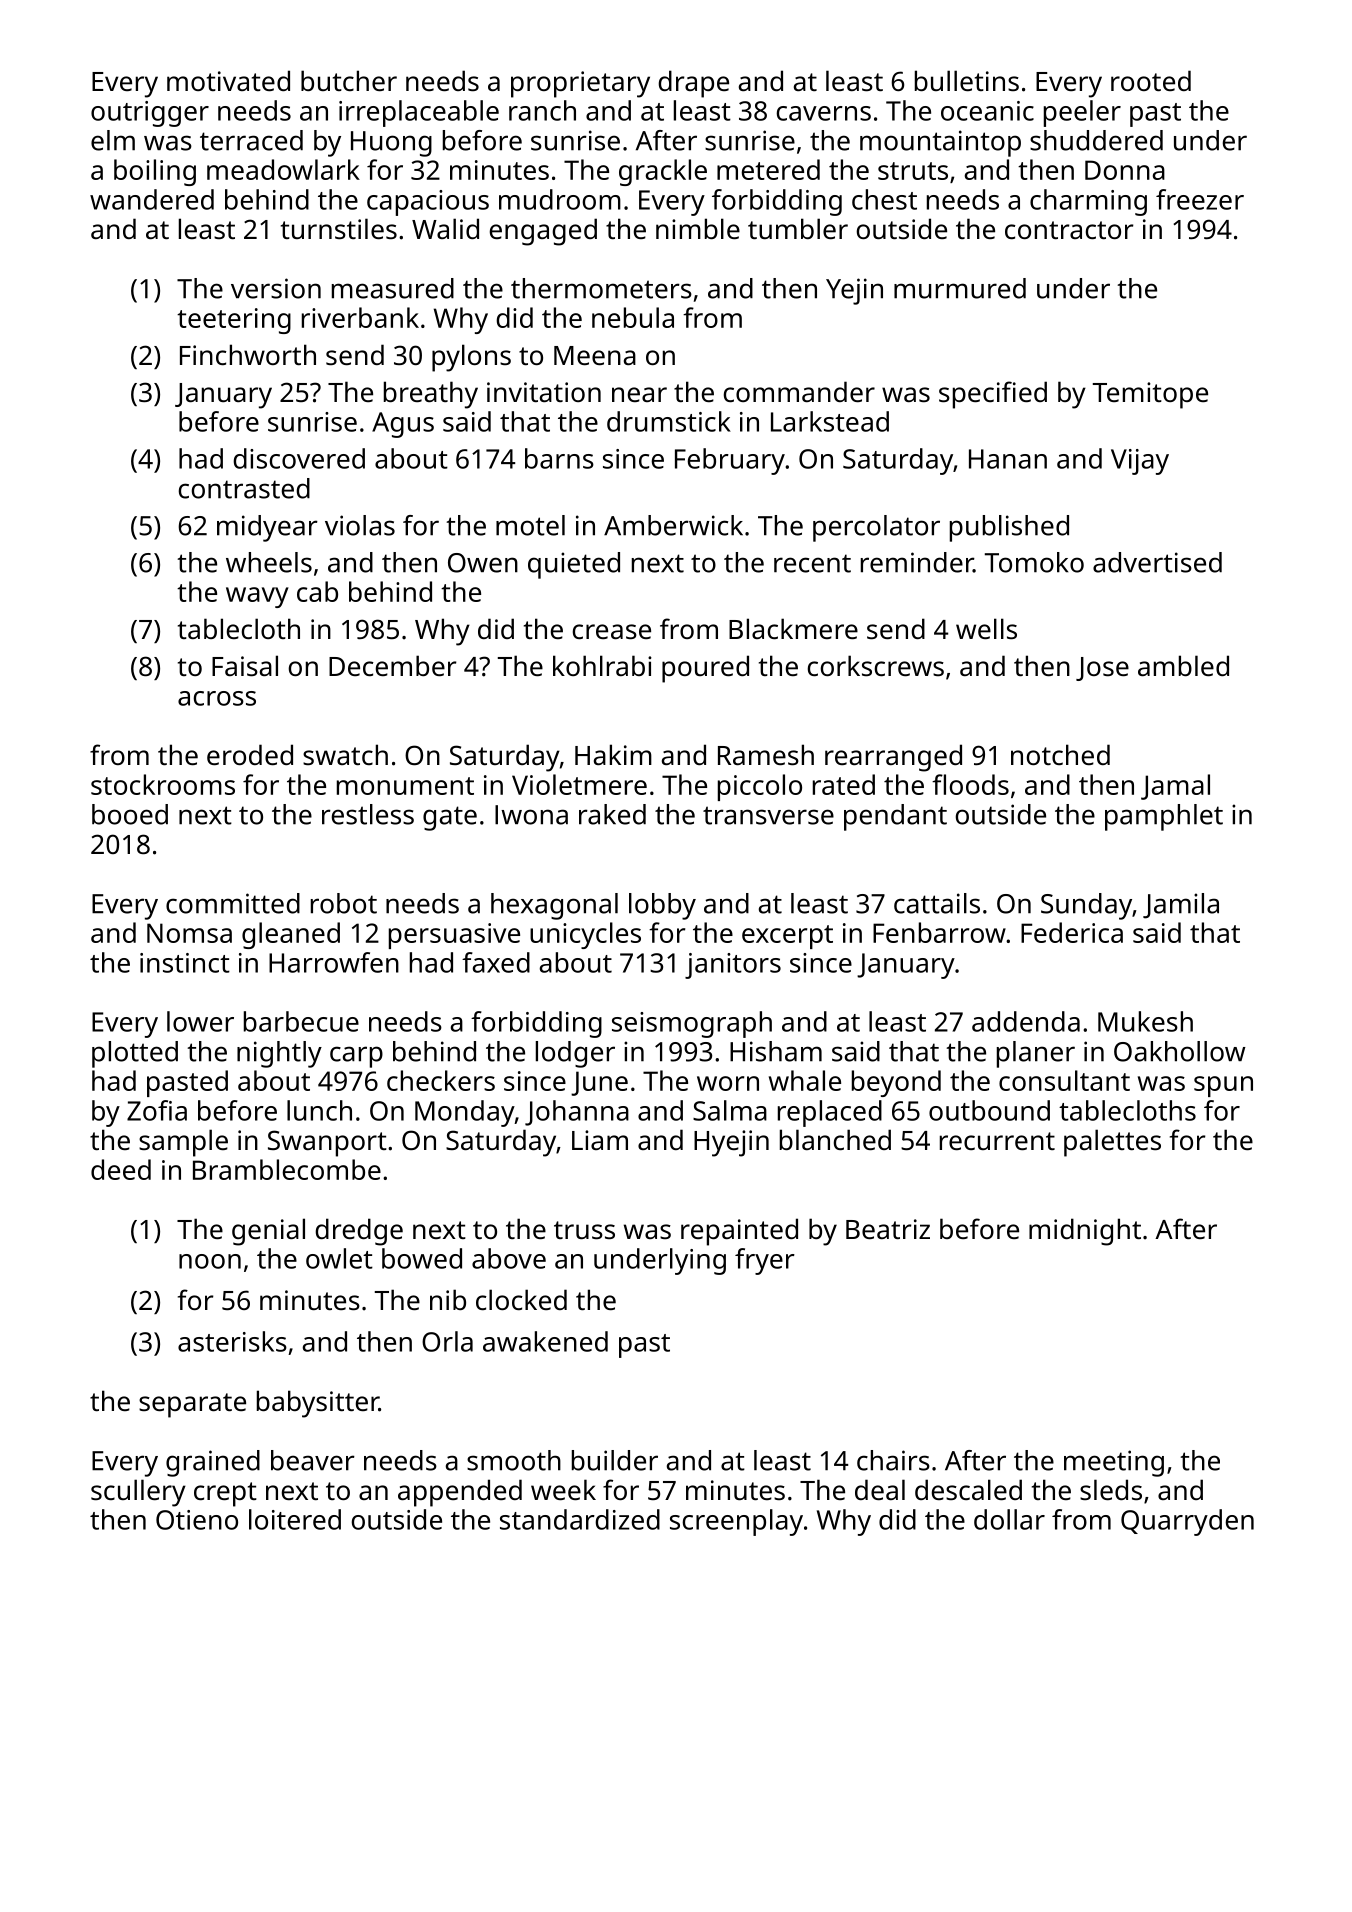  Describe the element at coordinates (460, 1493) in the screenshot. I see `appended` at that location.
